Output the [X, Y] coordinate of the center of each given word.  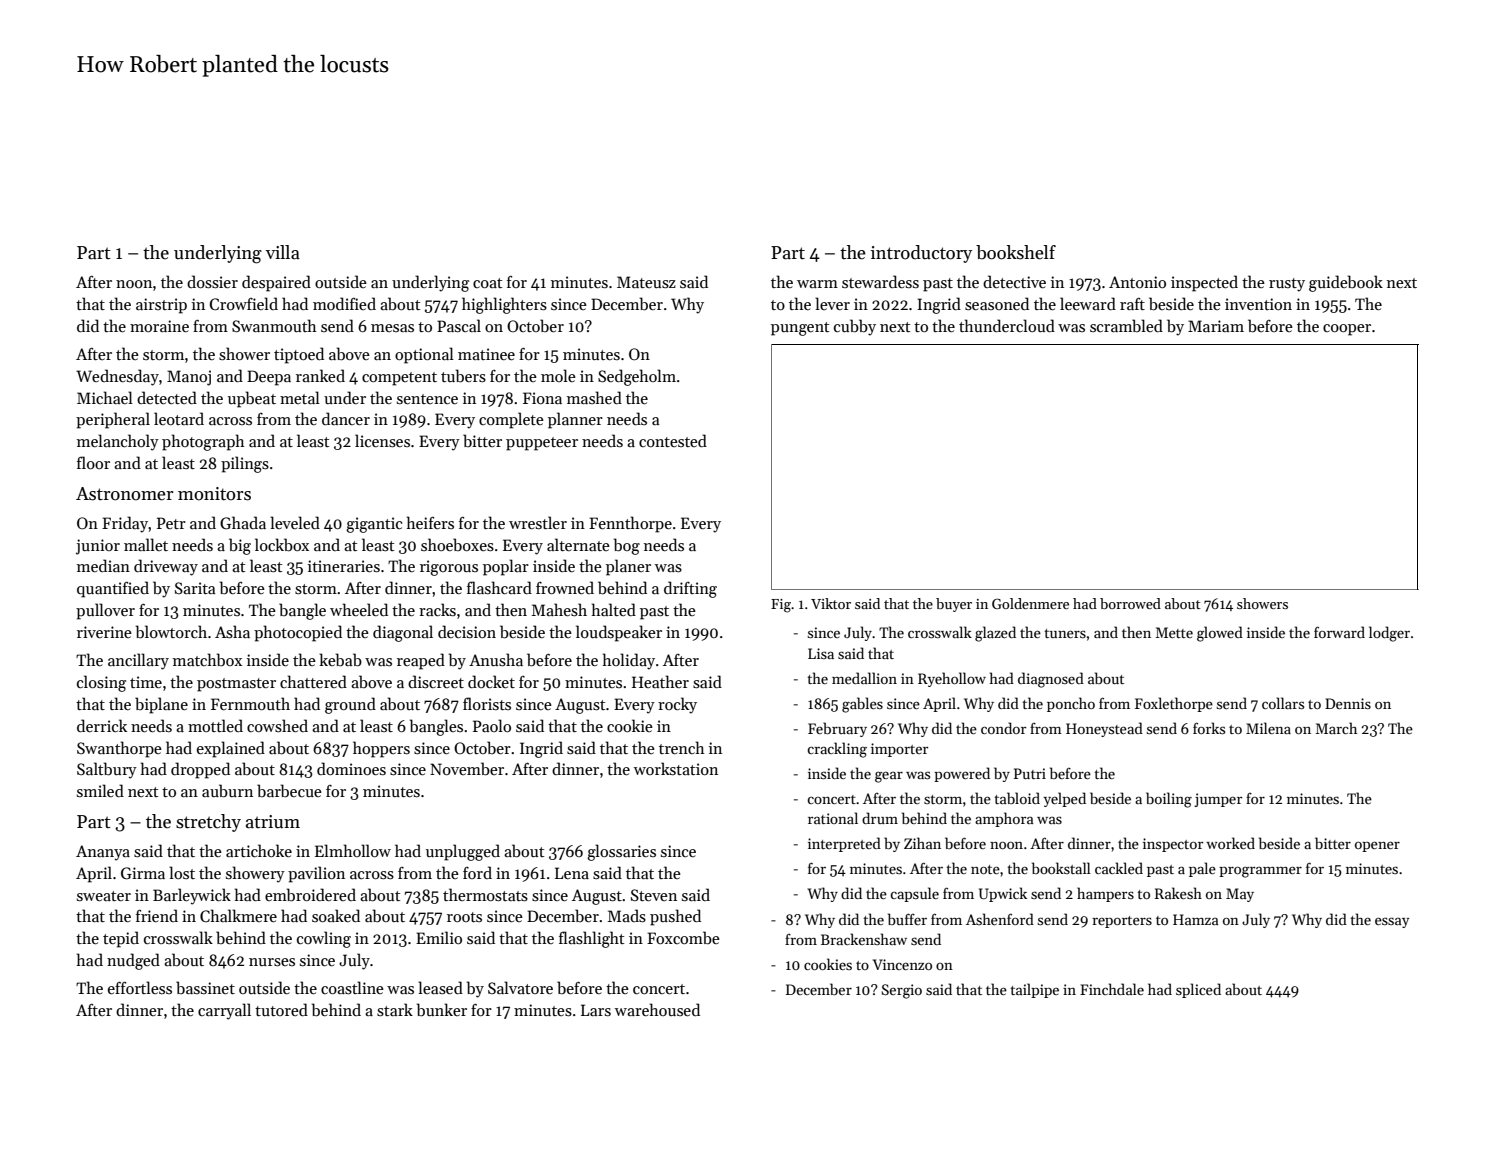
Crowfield [244, 304]
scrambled [1126, 325]
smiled [100, 790]
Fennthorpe [630, 524]
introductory [921, 254]
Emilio [439, 937]
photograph [203, 442]
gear [889, 777]
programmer [1260, 872]
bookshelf [1016, 252]
